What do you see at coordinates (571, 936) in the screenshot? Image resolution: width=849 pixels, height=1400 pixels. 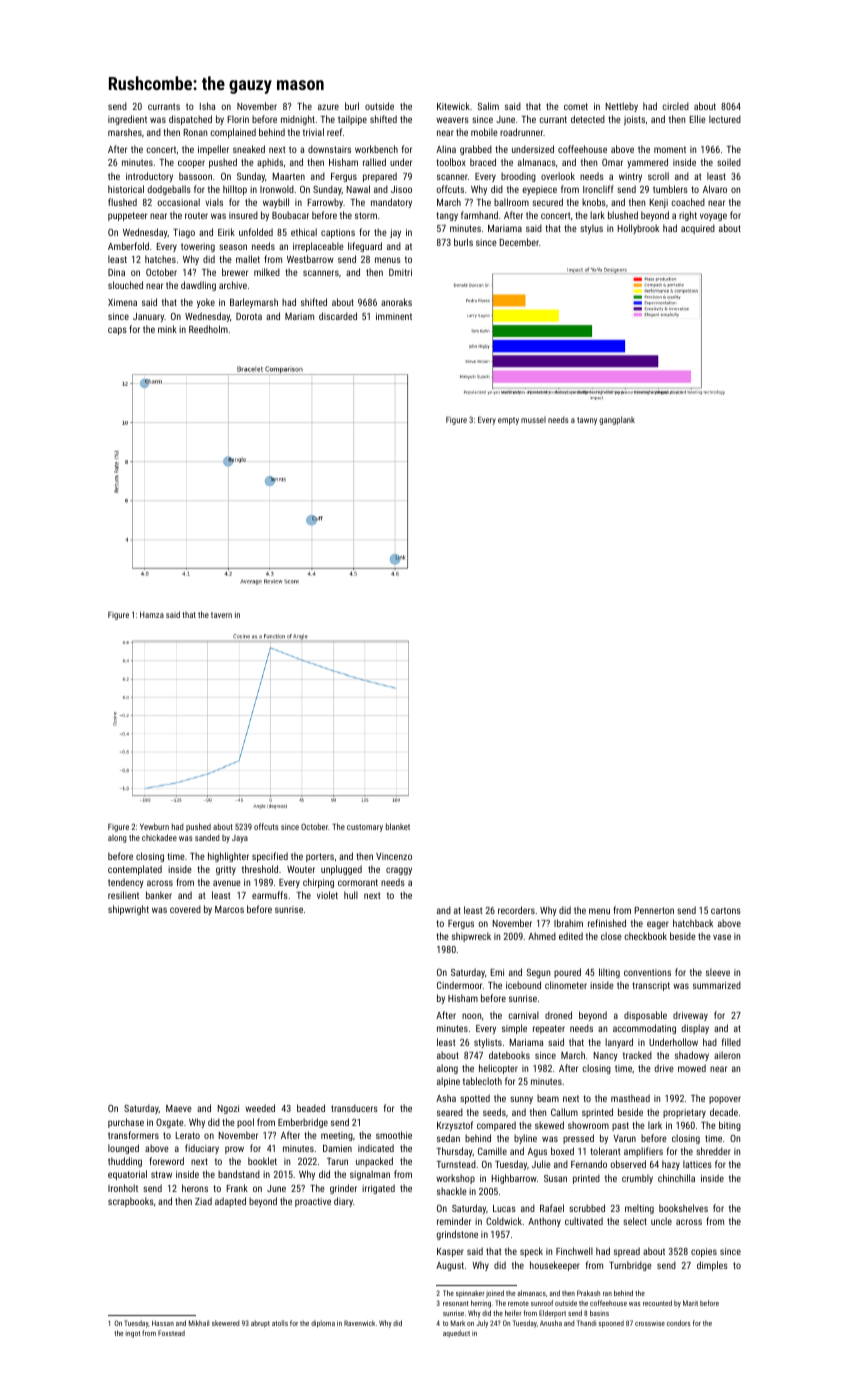 I see `edited` at bounding box center [571, 936].
